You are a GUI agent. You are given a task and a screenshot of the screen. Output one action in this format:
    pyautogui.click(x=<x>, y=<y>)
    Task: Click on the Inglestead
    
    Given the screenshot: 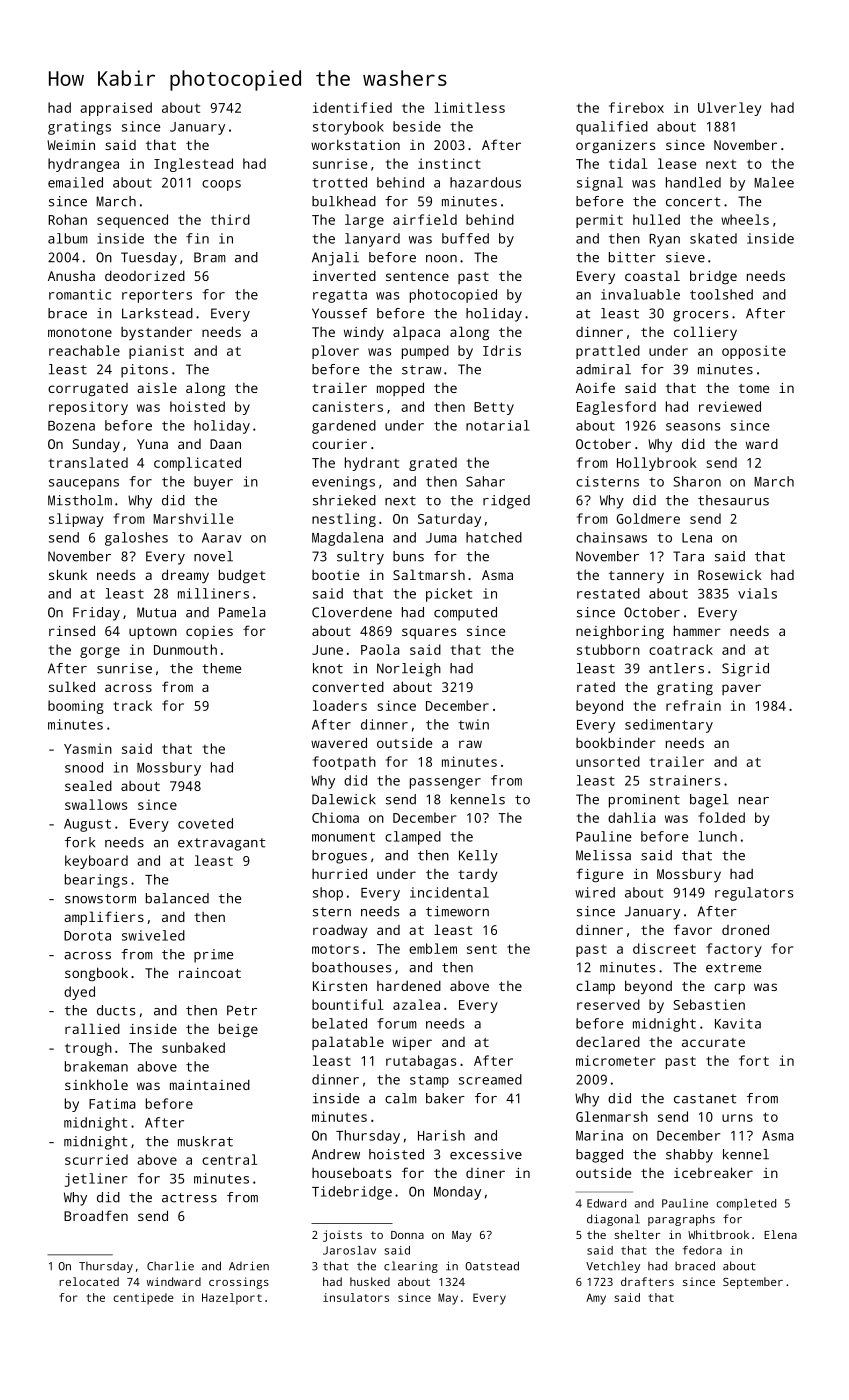 What is the action you would take?
    pyautogui.click(x=193, y=165)
